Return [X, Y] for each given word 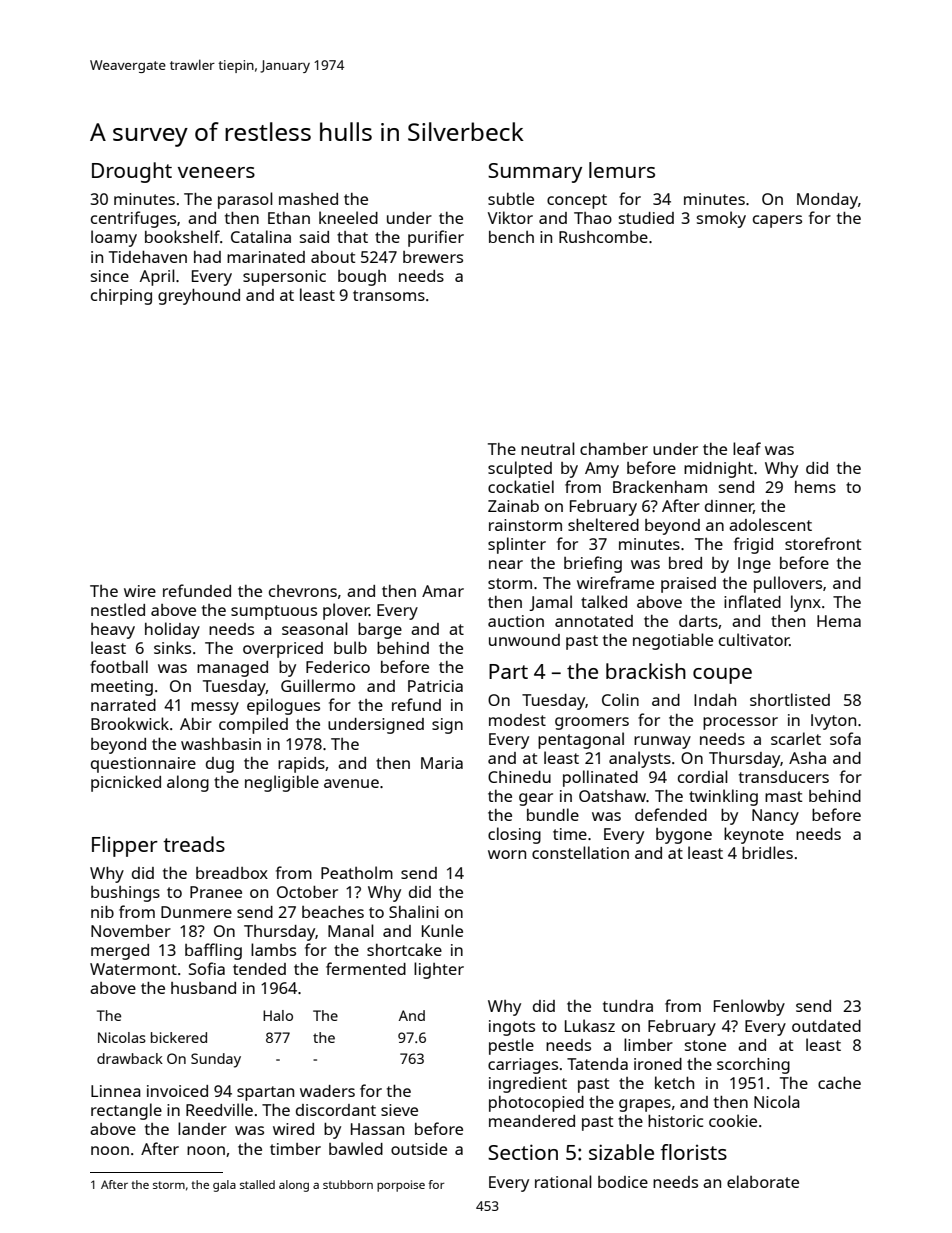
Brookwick [130, 723]
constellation [580, 852]
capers [777, 221]
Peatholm [357, 872]
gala [224, 1186]
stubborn [348, 1184]
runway [662, 742]
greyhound [199, 297]
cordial [703, 776]
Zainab [513, 506]
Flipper [125, 846]
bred [685, 563]
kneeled [348, 217]
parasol [245, 200]
